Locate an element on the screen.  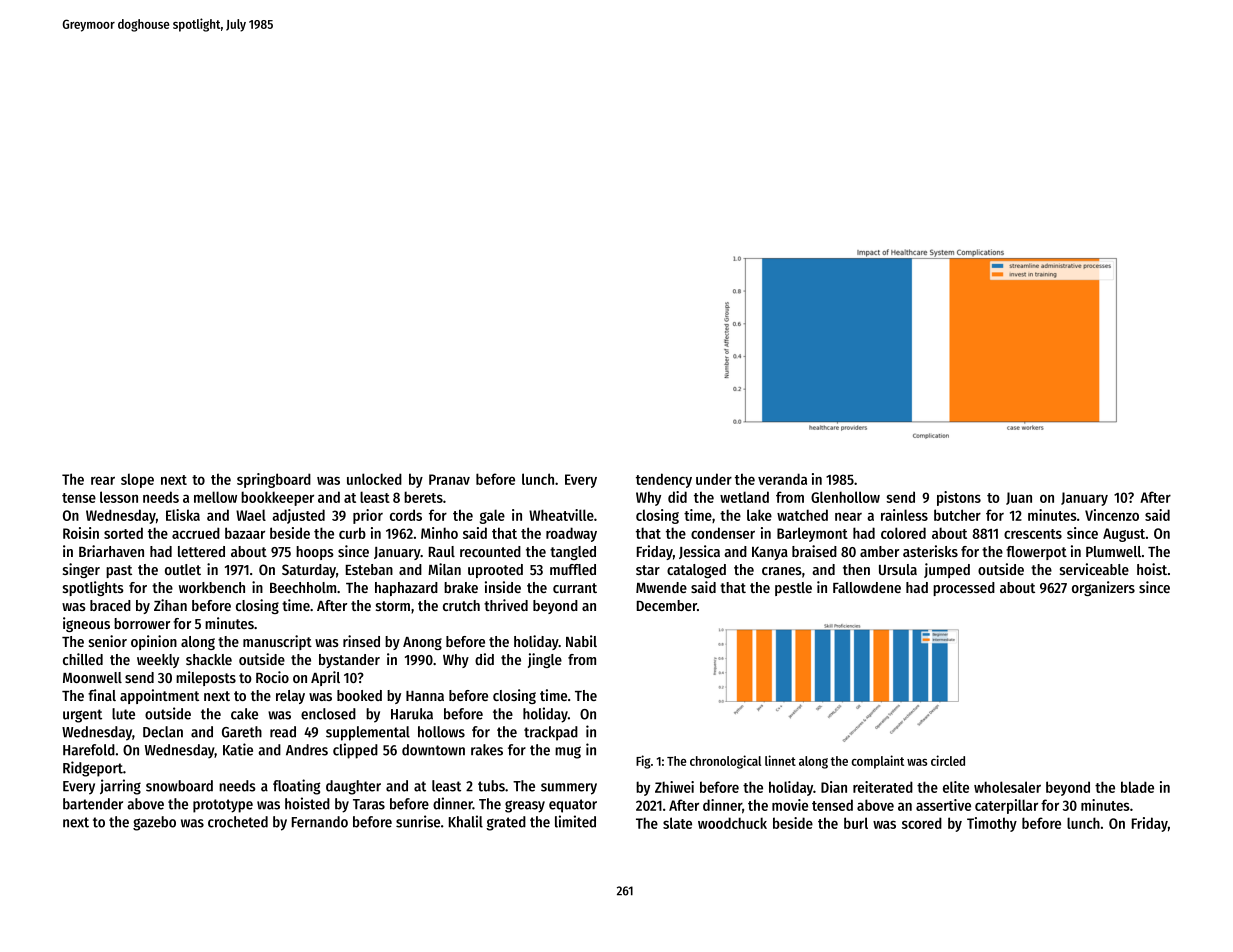
jarring is located at coordinates (120, 787).
